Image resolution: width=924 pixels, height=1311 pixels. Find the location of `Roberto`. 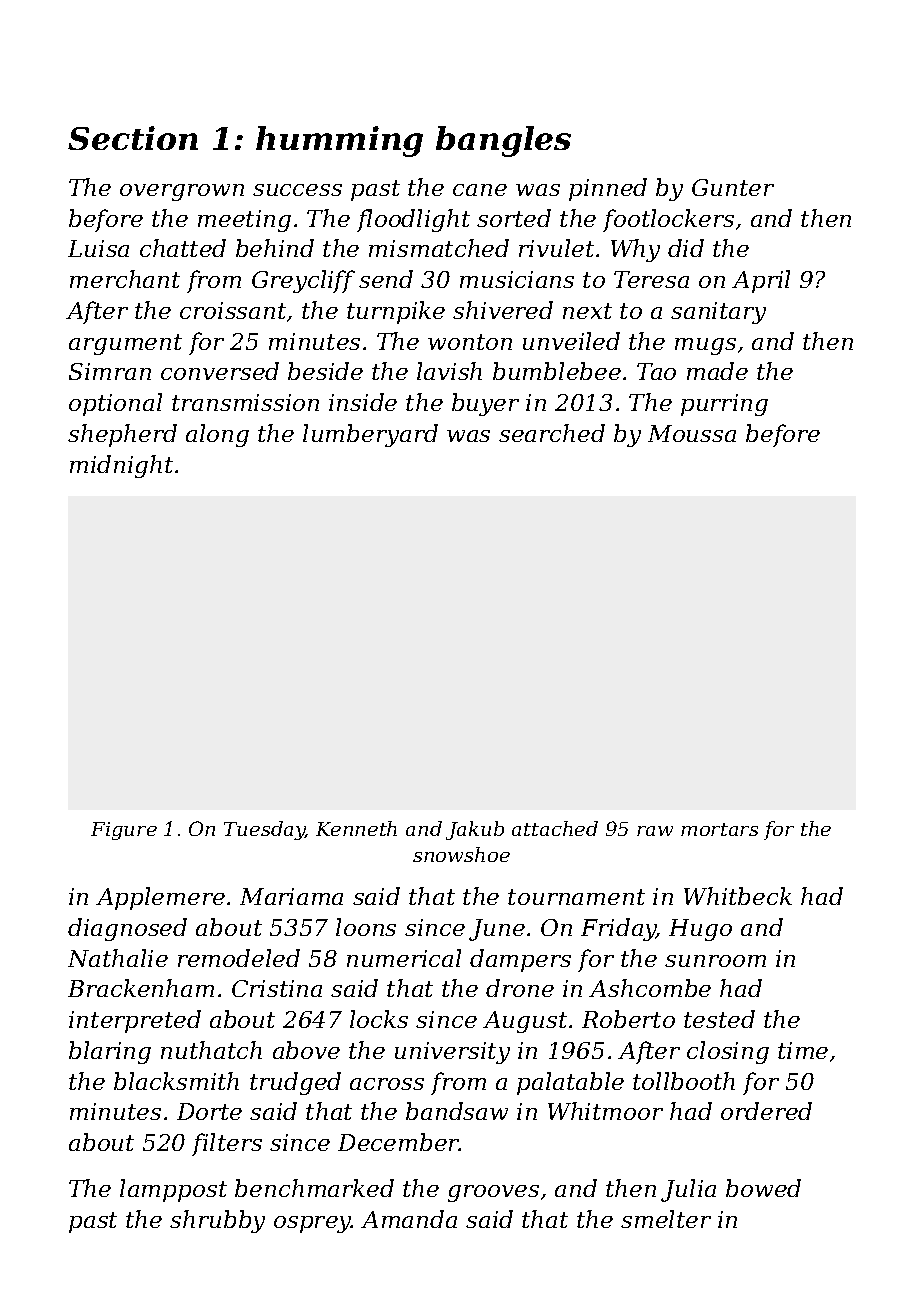

Roberto is located at coordinates (628, 1019).
